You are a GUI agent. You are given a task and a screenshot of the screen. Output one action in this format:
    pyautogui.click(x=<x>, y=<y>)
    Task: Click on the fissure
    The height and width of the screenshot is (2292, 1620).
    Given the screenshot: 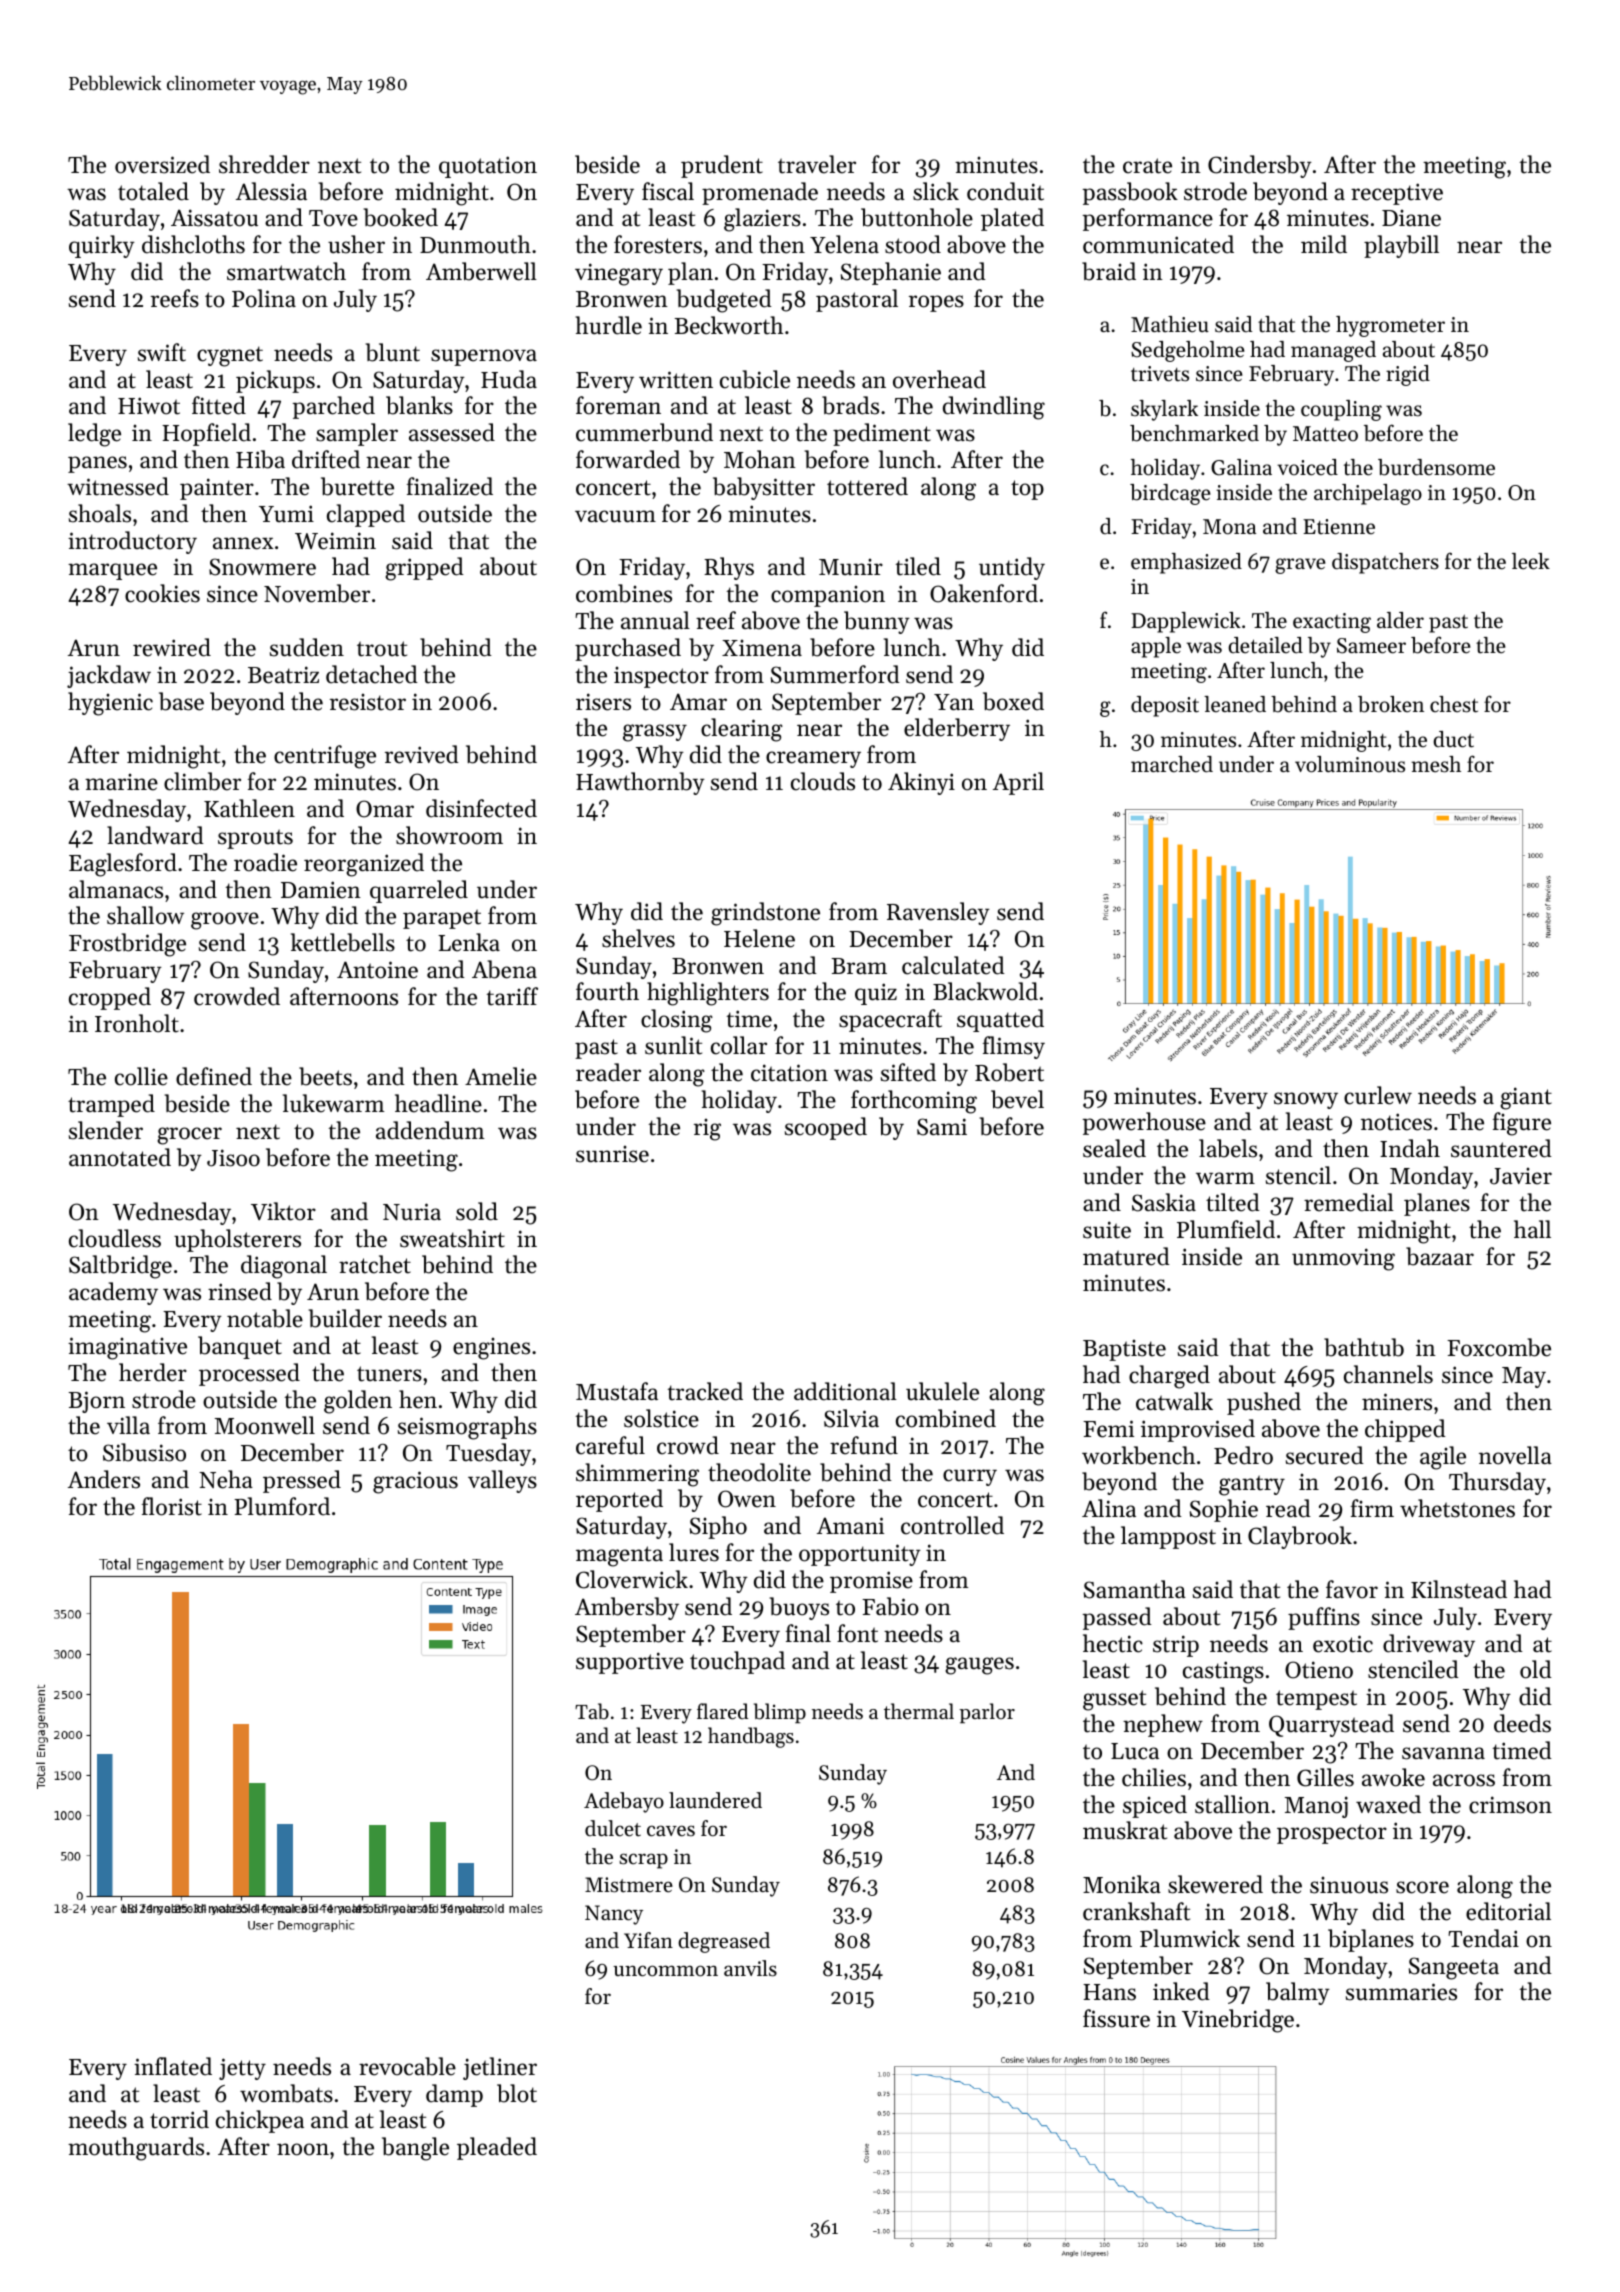 What is the action you would take?
    pyautogui.click(x=1116, y=2018)
